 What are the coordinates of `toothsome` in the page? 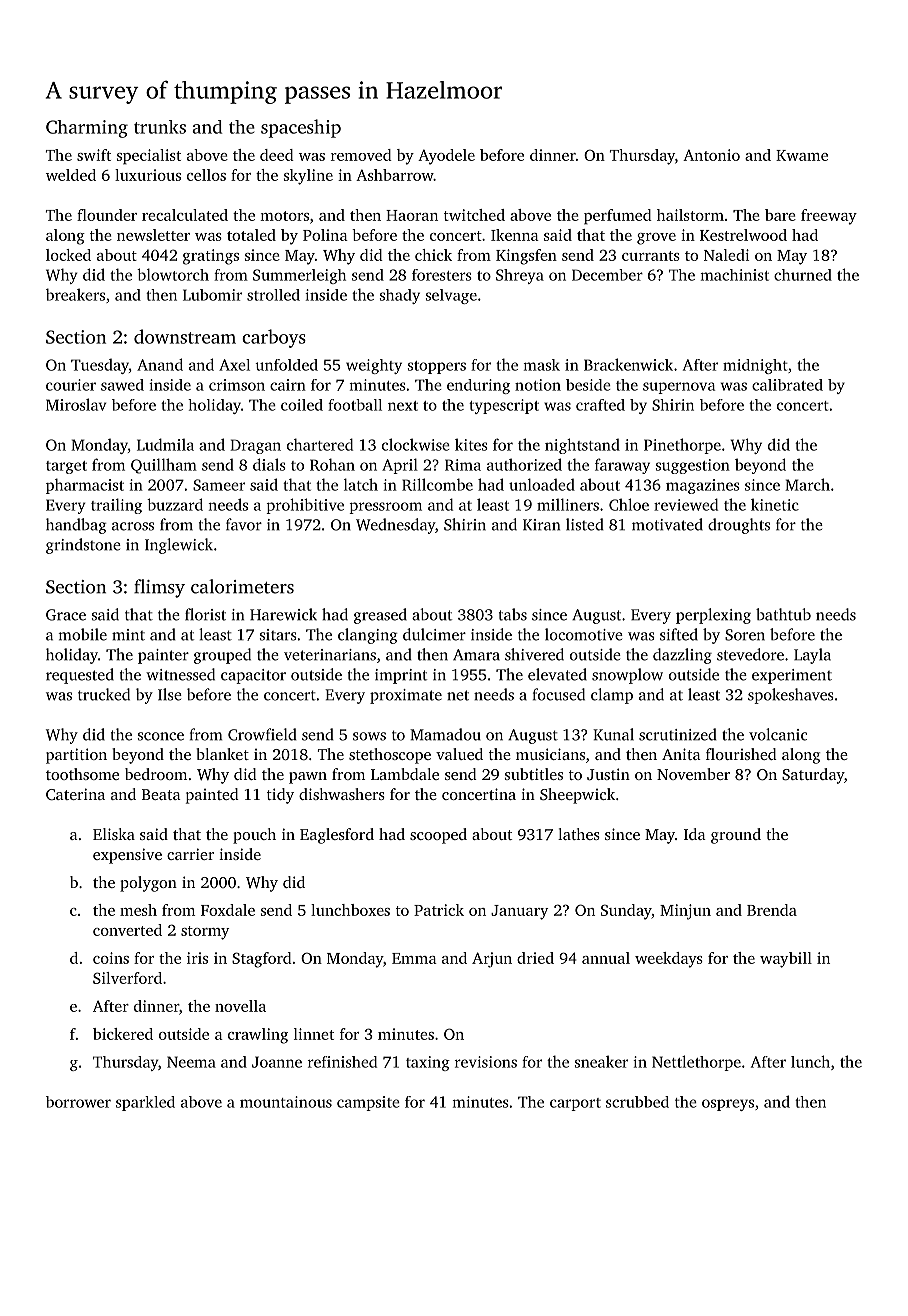 It's located at (82, 774).
